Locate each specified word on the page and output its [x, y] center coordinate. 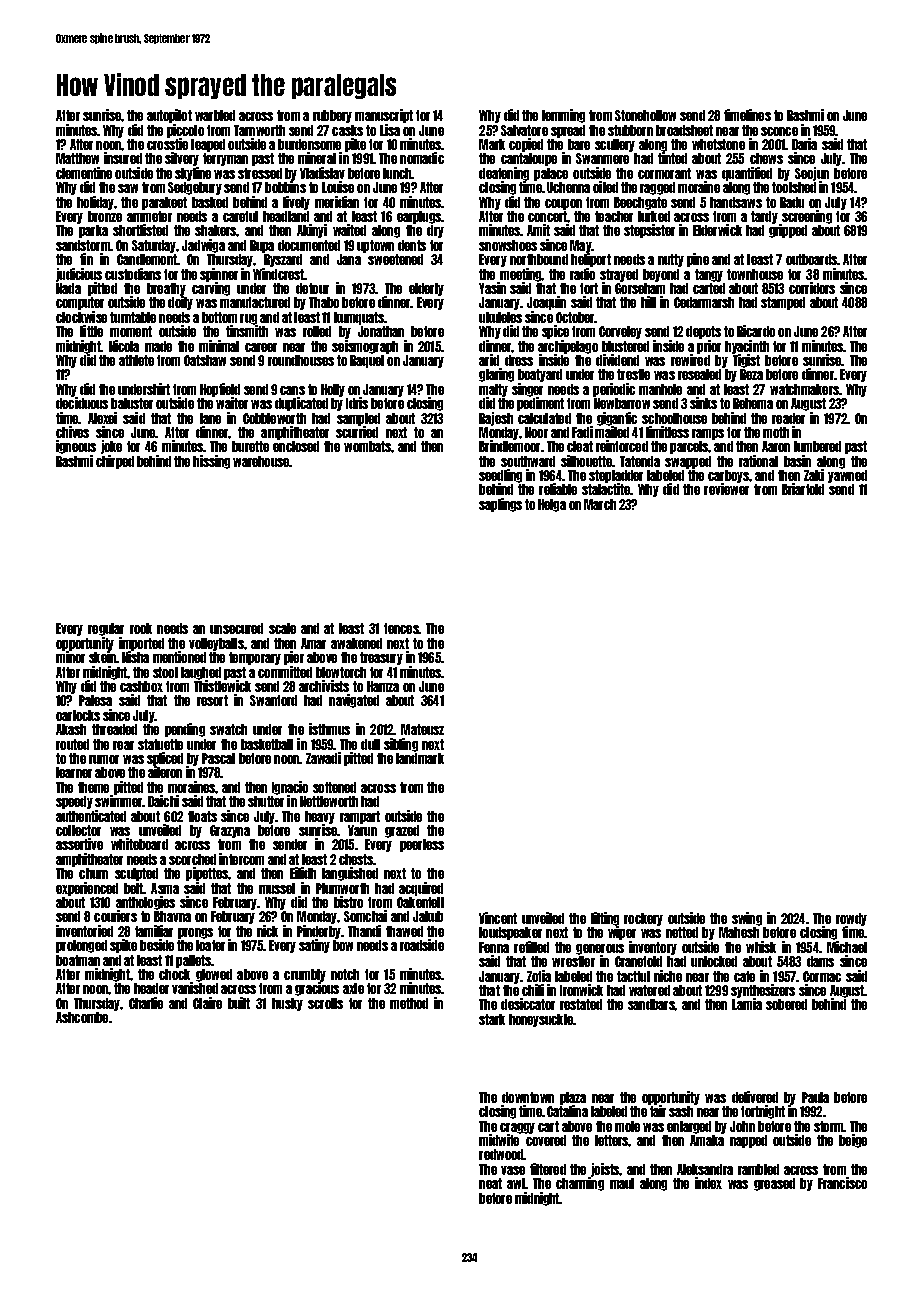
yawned [847, 476]
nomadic [422, 158]
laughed [201, 673]
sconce [779, 131]
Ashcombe [82, 1017]
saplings [500, 505]
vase [513, 1170]
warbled [215, 115]
